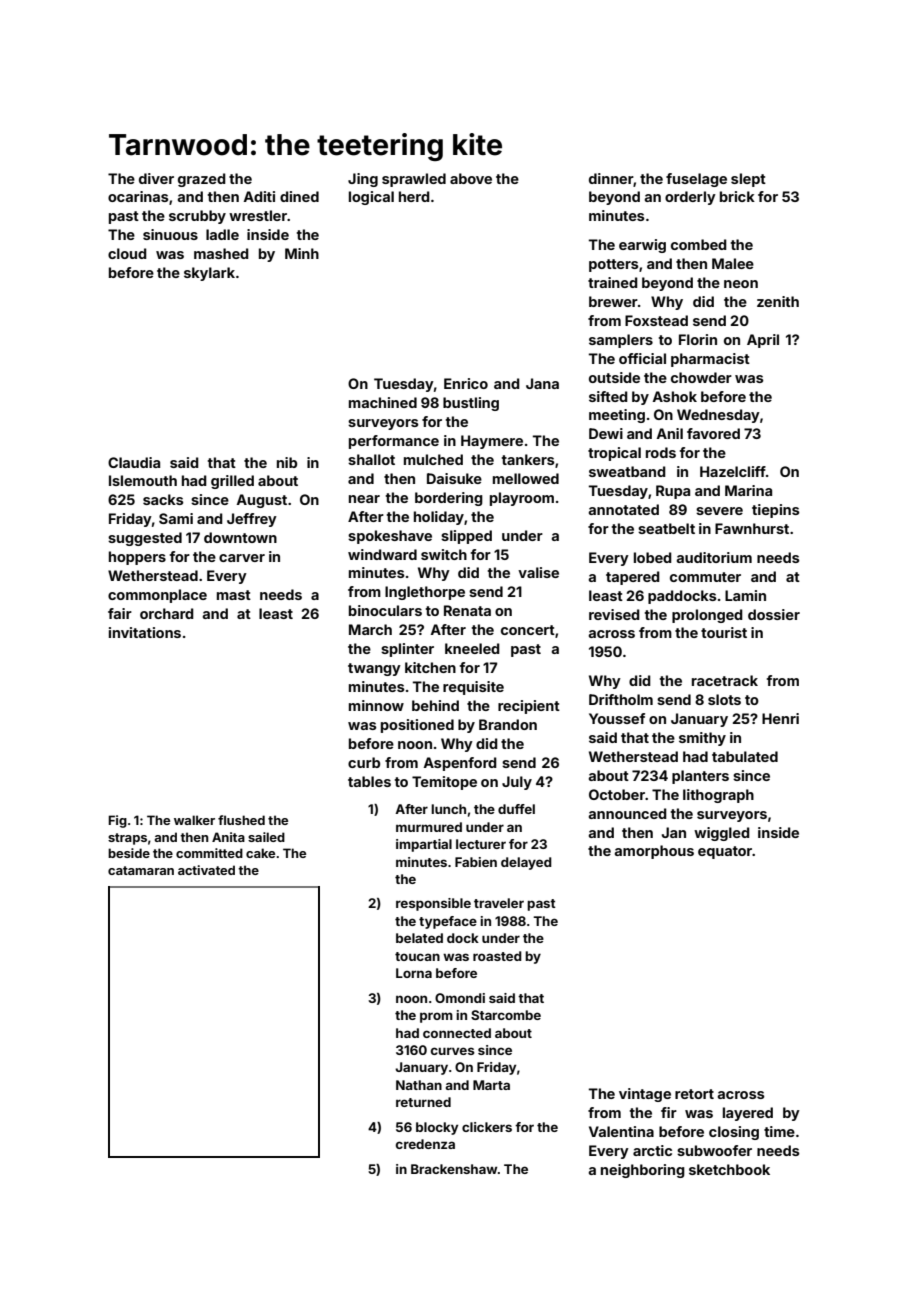 Image resolution: width=908 pixels, height=1316 pixels. I want to click on credenza, so click(425, 1144).
